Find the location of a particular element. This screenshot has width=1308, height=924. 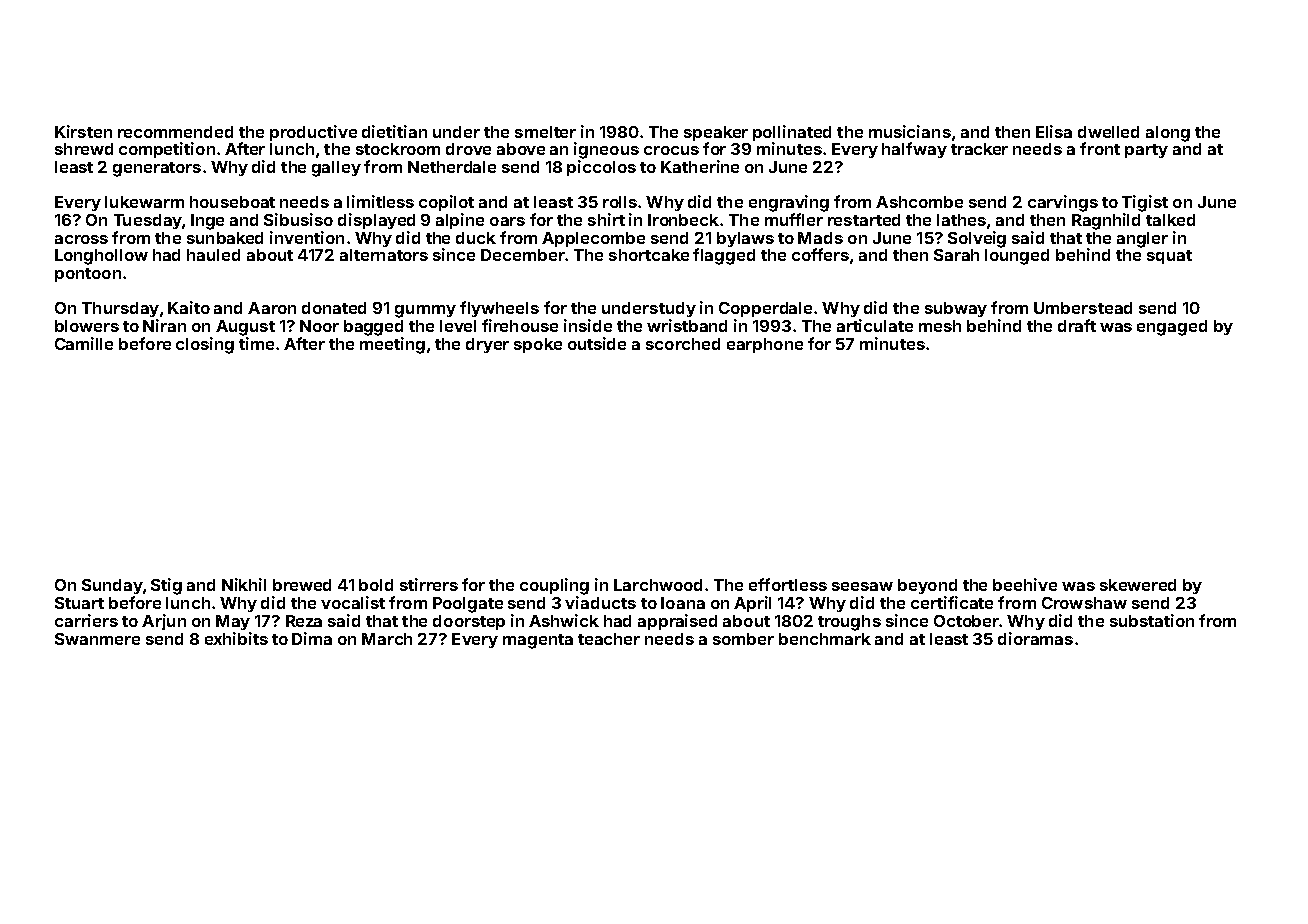

exhibits is located at coordinates (236, 638).
